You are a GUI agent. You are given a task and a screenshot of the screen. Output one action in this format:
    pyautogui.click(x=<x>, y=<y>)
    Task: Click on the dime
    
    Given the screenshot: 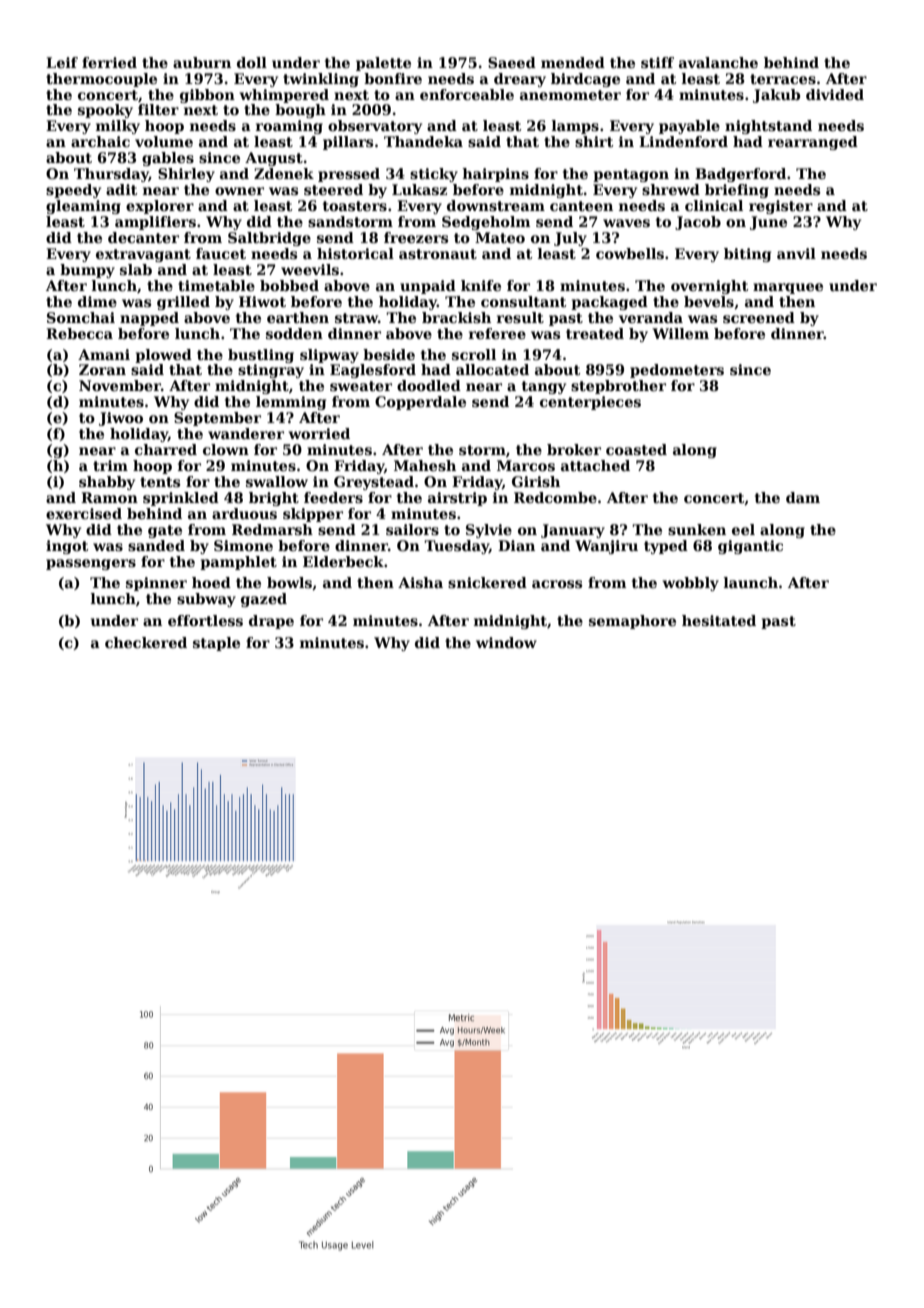 What is the action you would take?
    pyautogui.click(x=97, y=301)
